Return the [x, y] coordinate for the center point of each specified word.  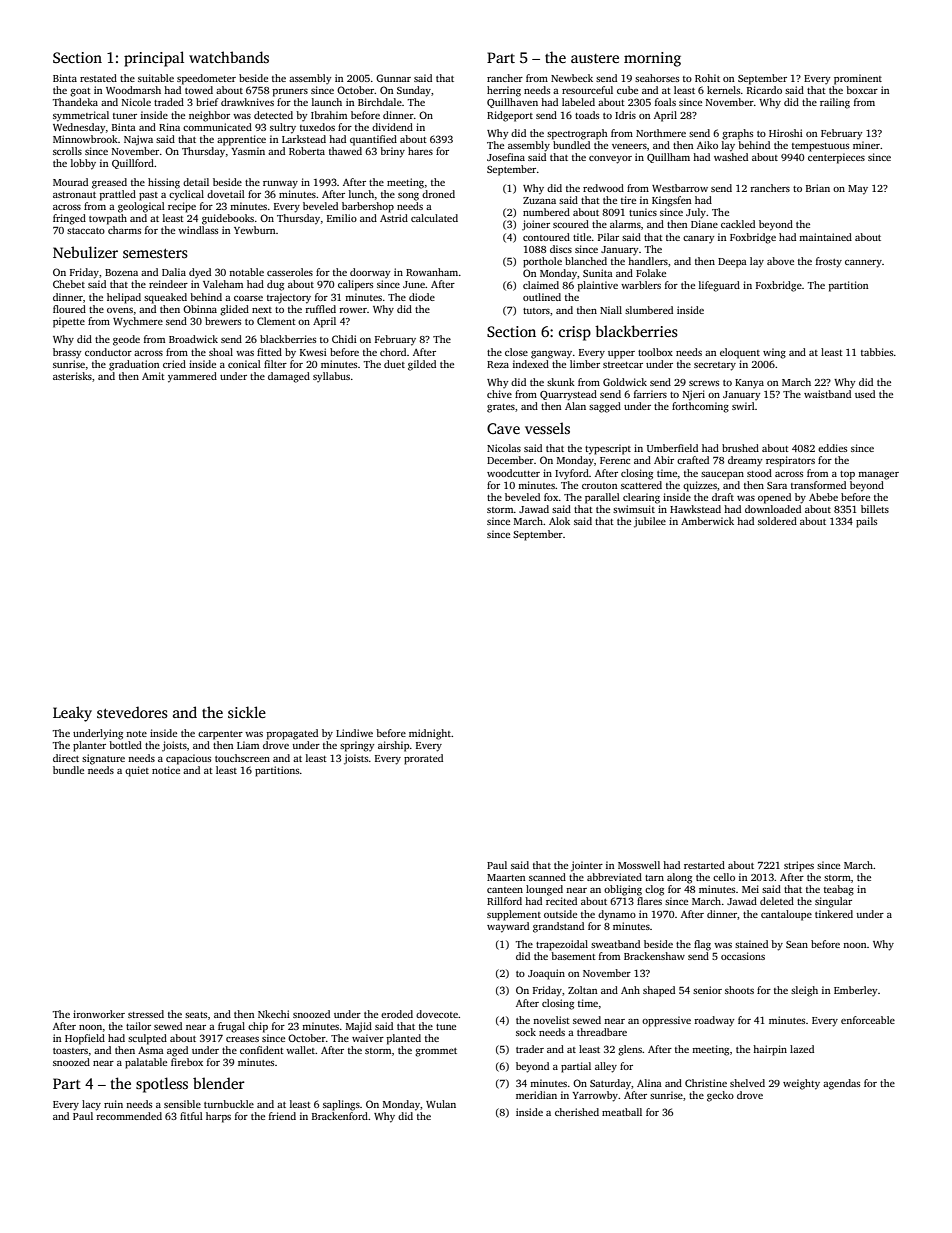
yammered [192, 377]
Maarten [506, 877]
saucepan [722, 476]
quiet [137, 771]
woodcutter [513, 473]
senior [707, 990]
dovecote [437, 1014]
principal [154, 59]
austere [595, 58]
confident [262, 1050]
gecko [720, 1096]
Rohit [707, 78]
